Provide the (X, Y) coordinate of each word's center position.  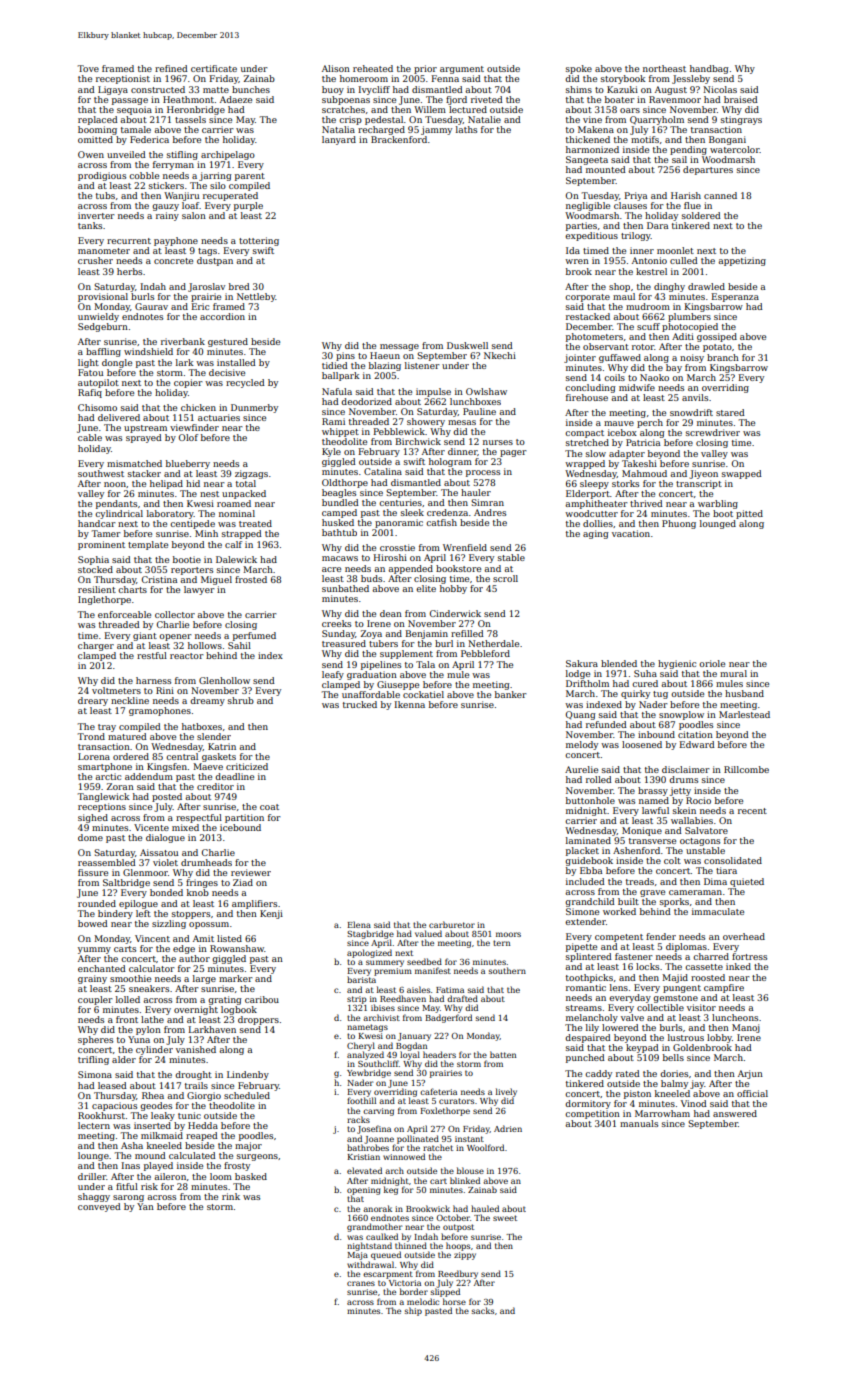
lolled (128, 999)
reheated (373, 68)
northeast (664, 68)
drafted (462, 998)
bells (673, 1057)
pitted (749, 514)
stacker (144, 473)
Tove (88, 68)
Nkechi (500, 355)
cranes (361, 1283)
